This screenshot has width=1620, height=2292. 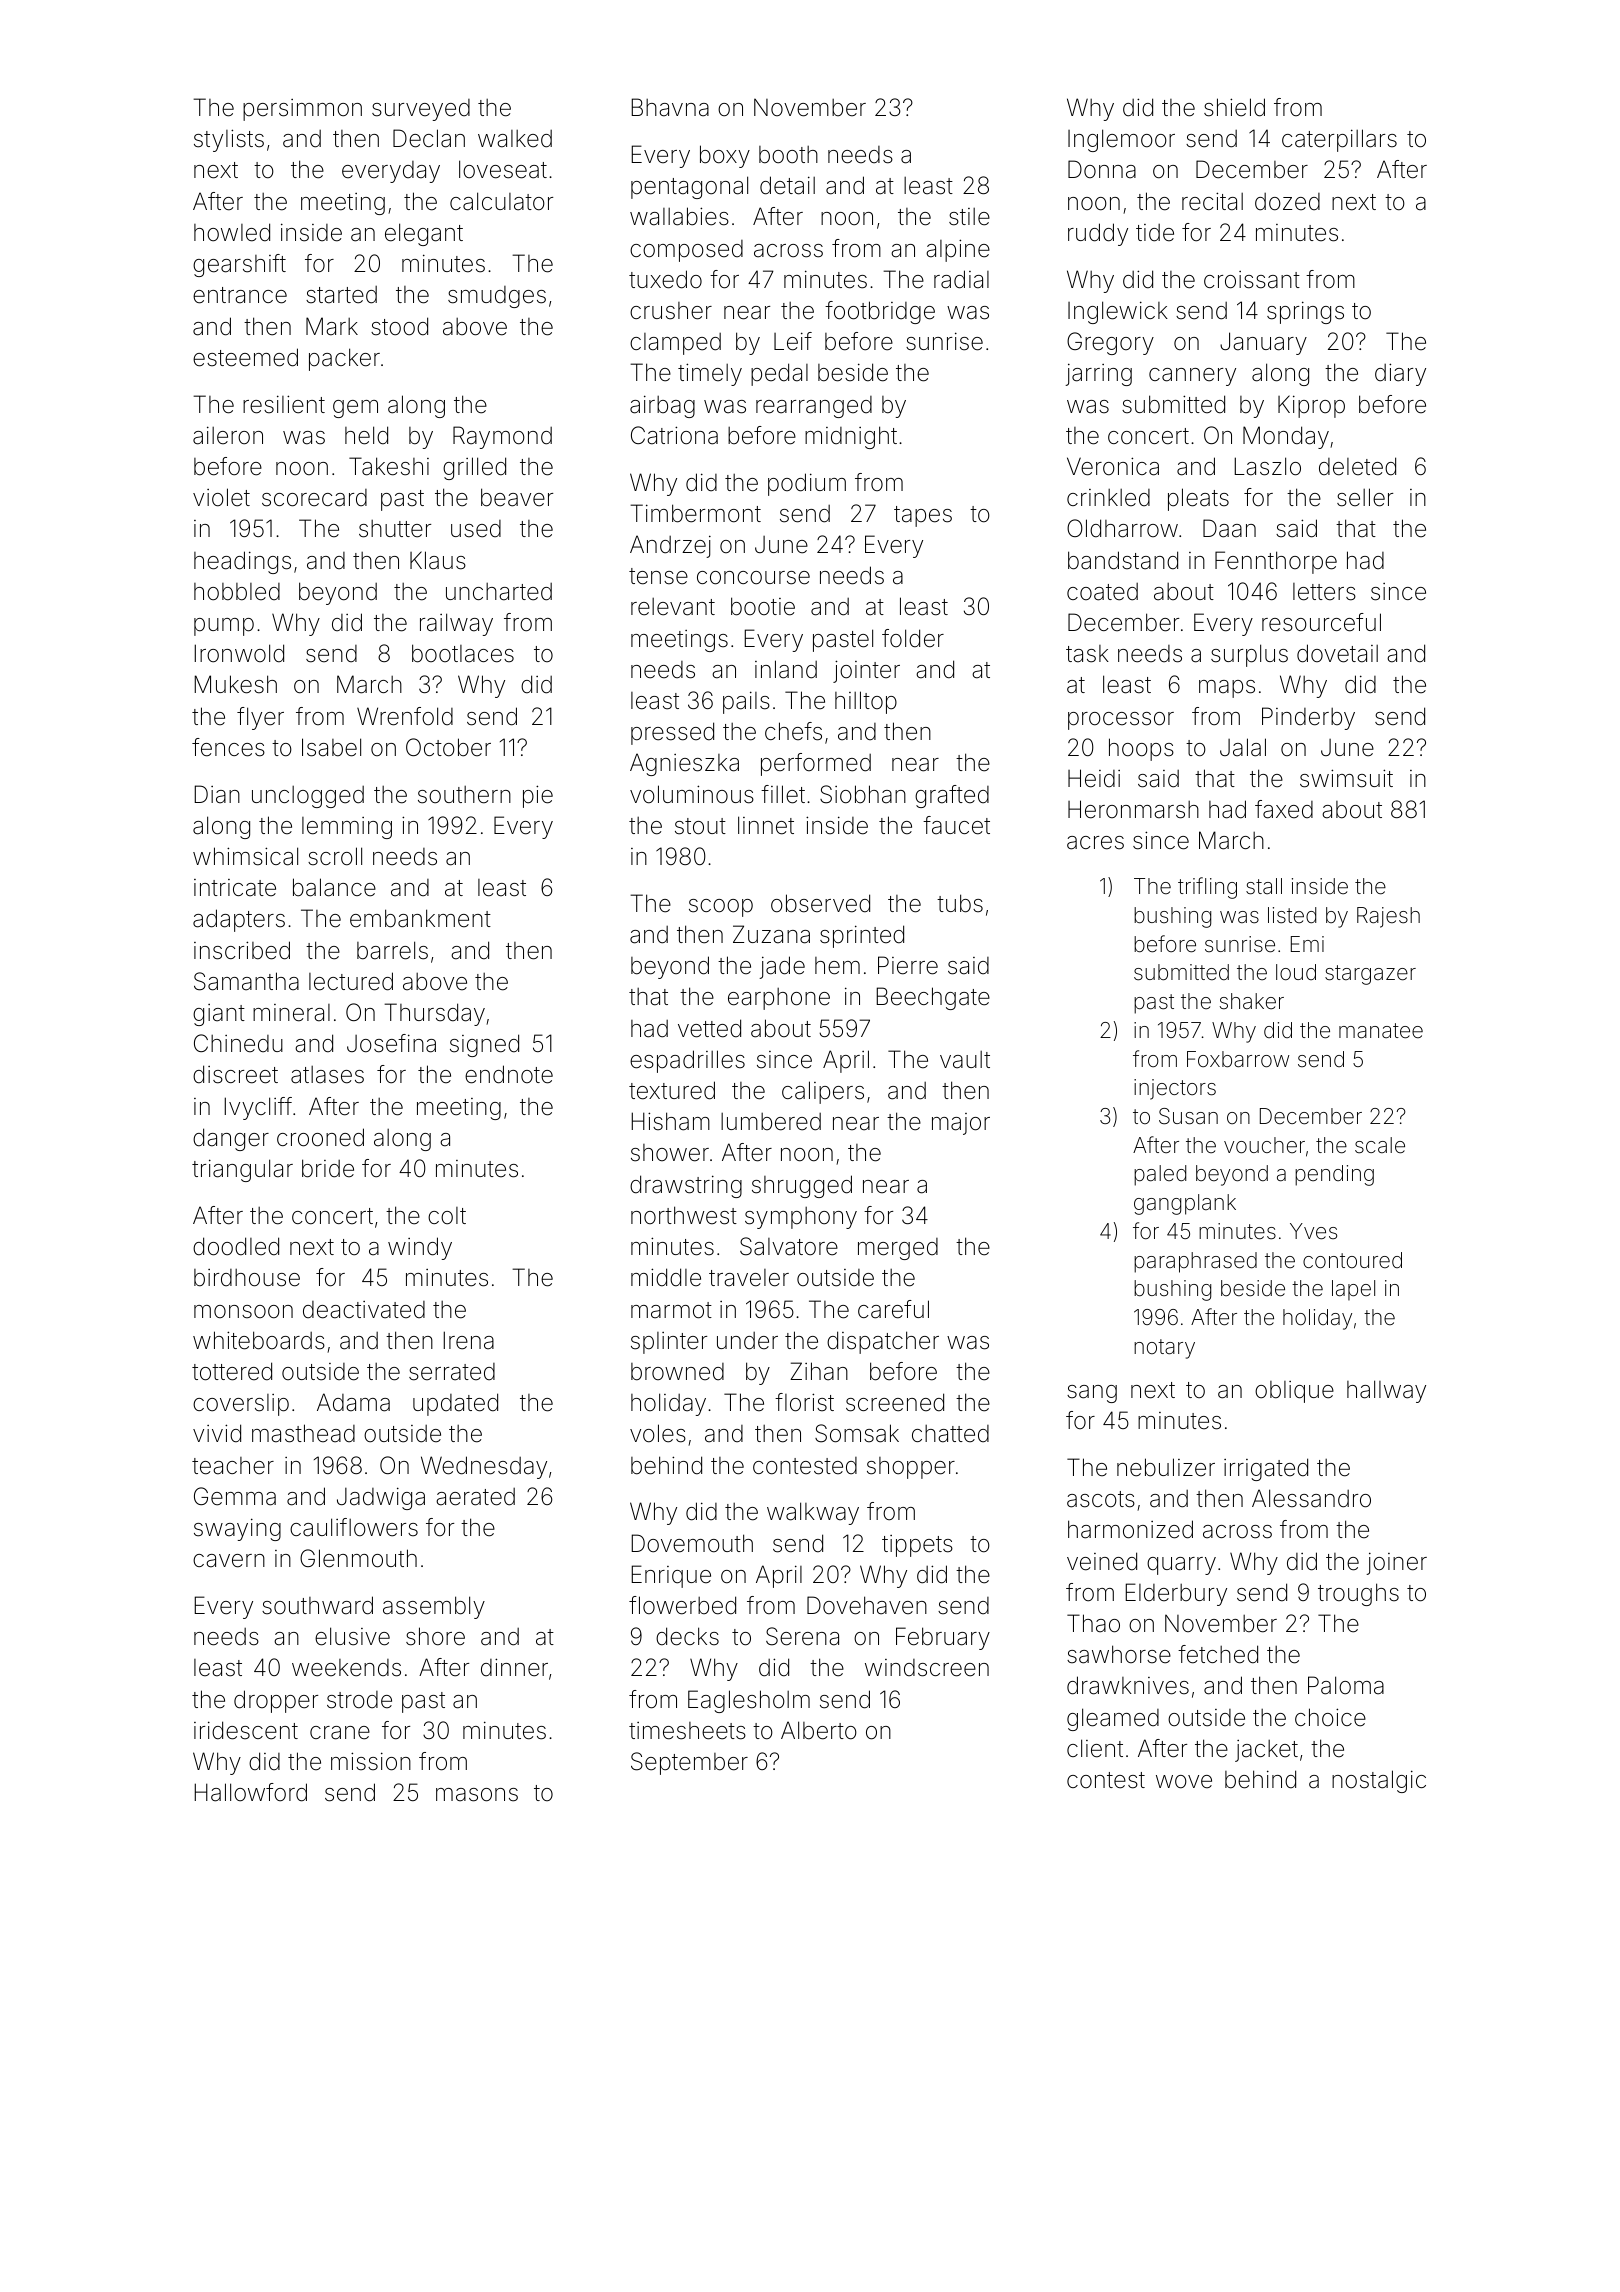 I want to click on signed, so click(x=484, y=1045).
